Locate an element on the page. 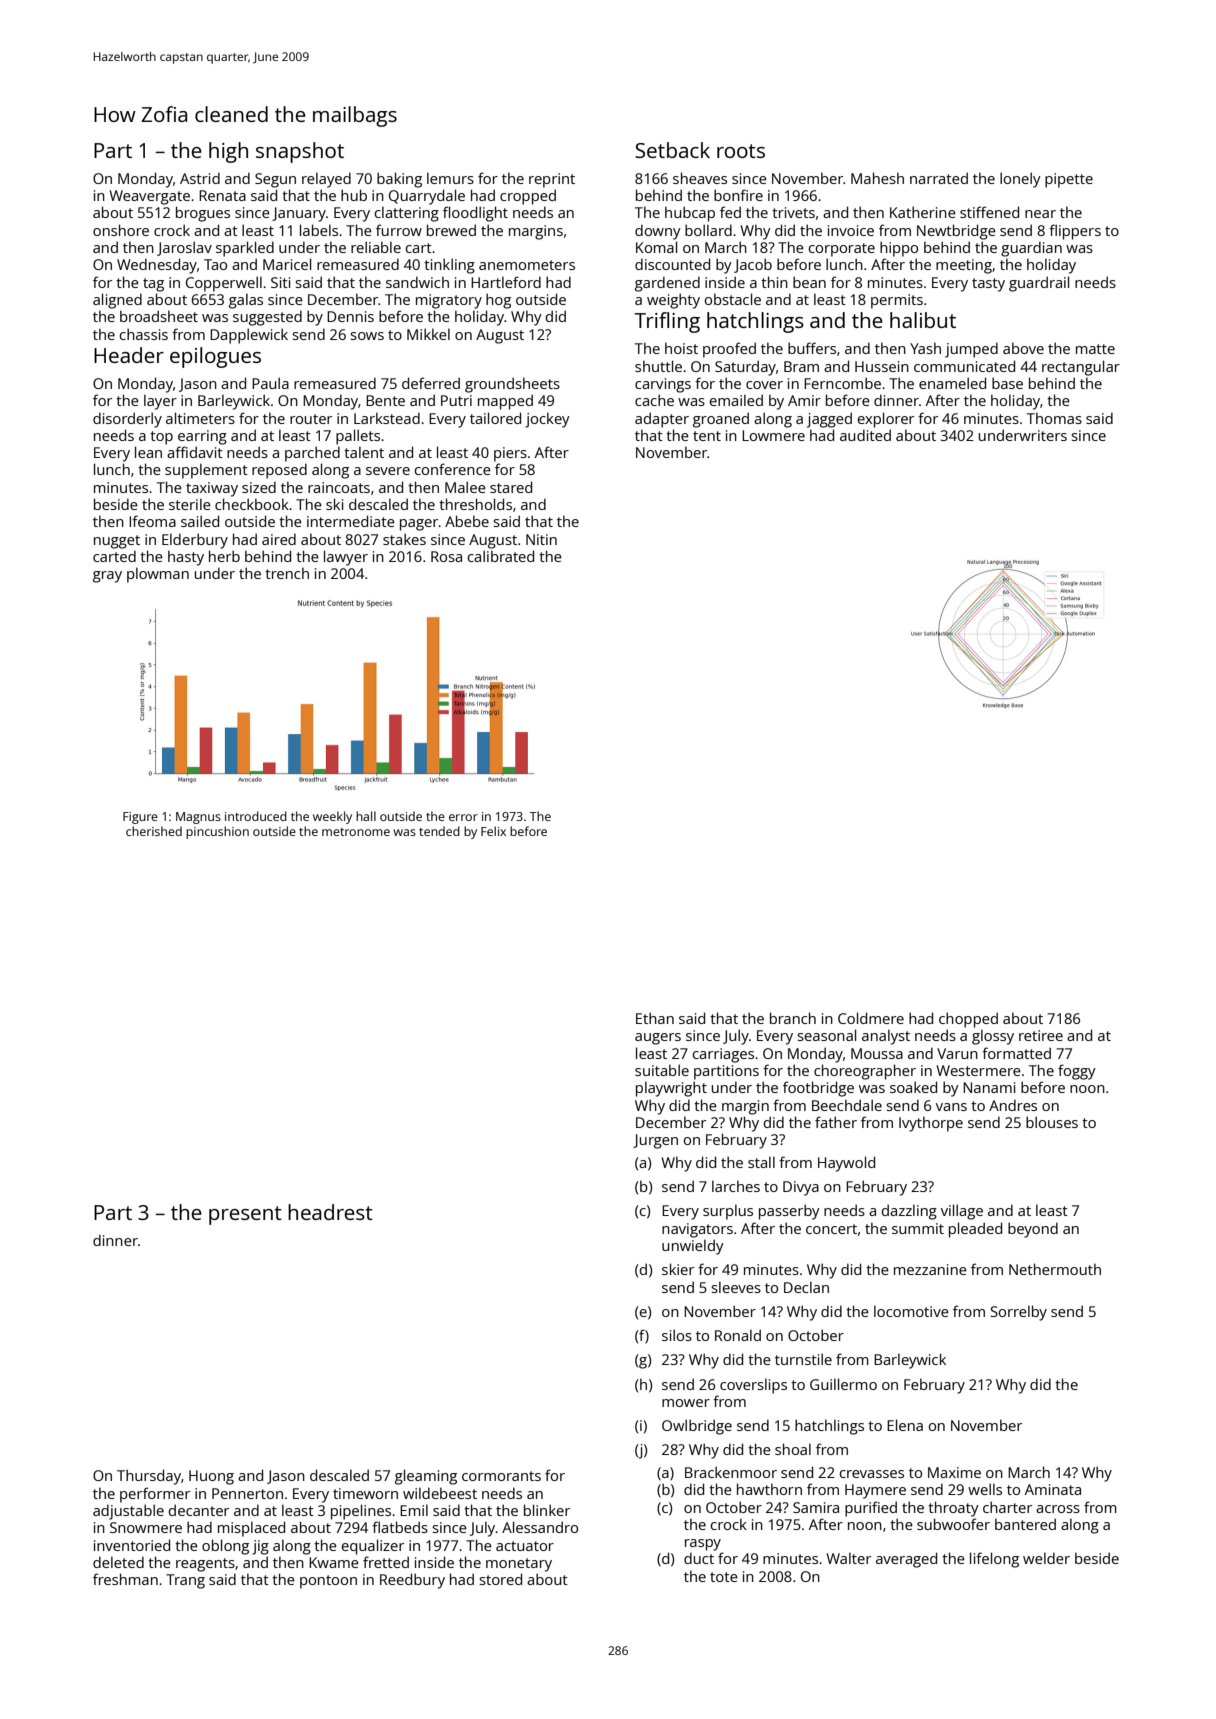 The image size is (1216, 1719). trench is located at coordinates (287, 573).
